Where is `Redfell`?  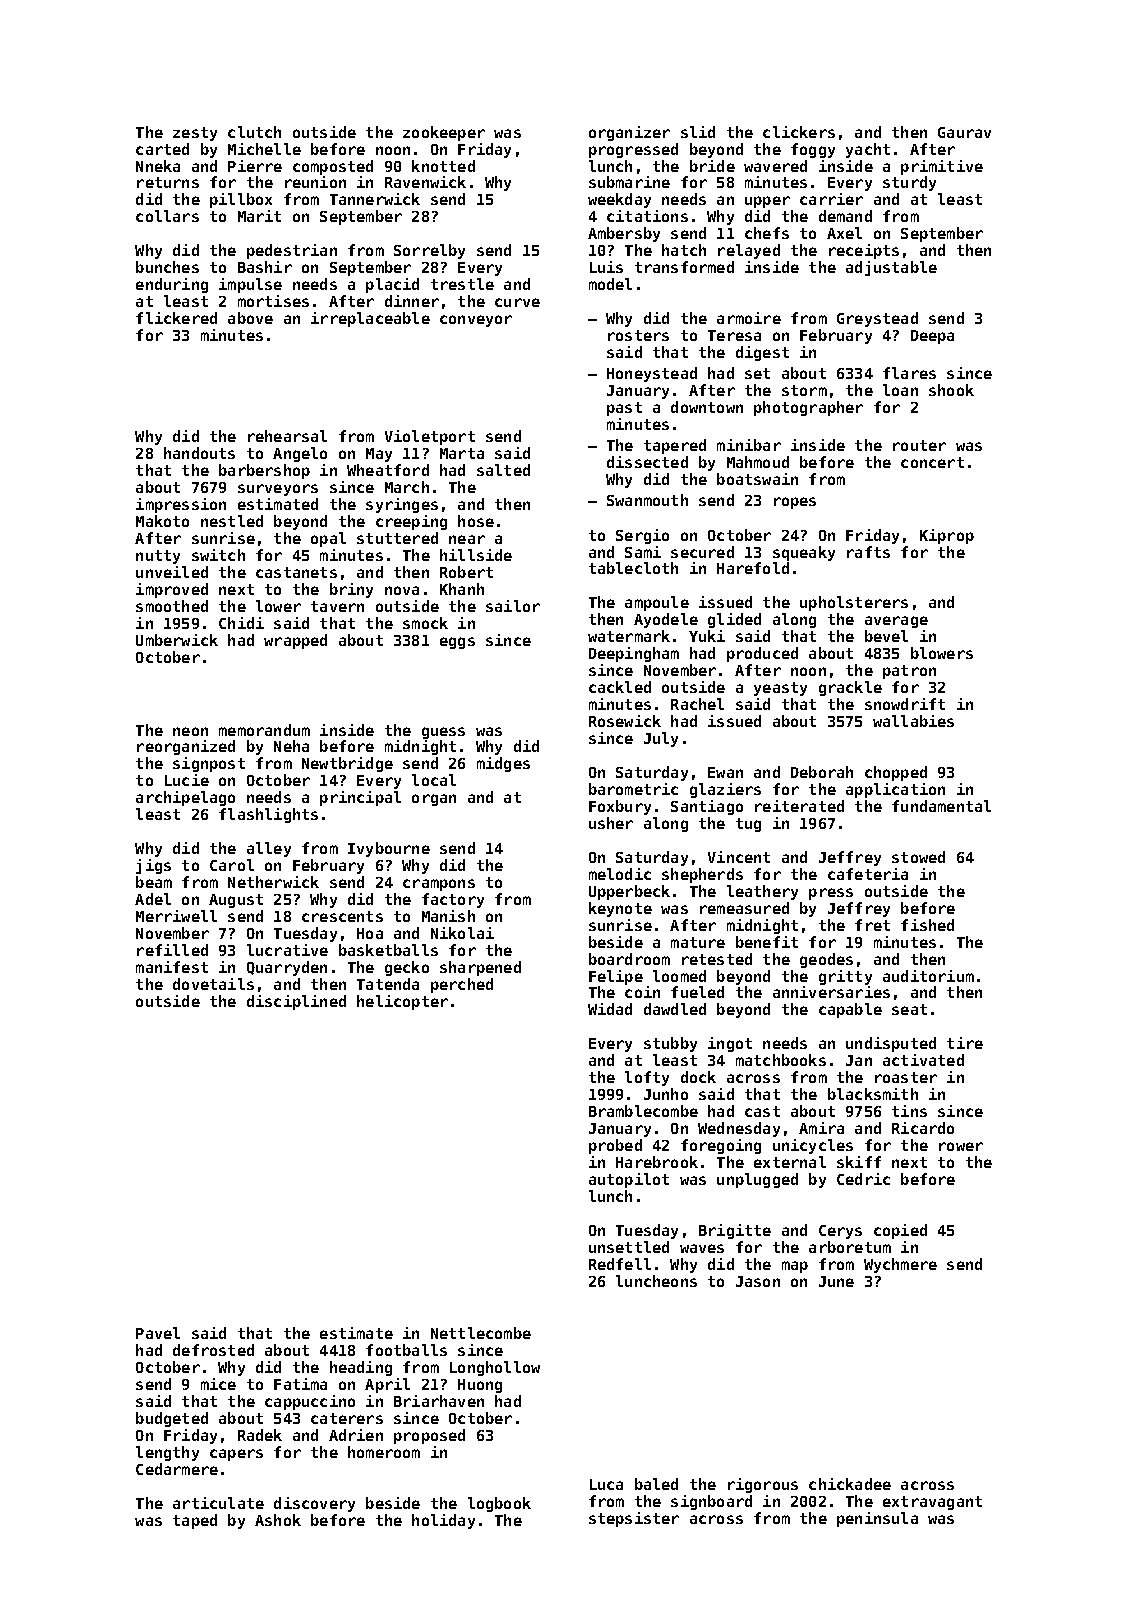 Redfell is located at coordinates (620, 1264).
